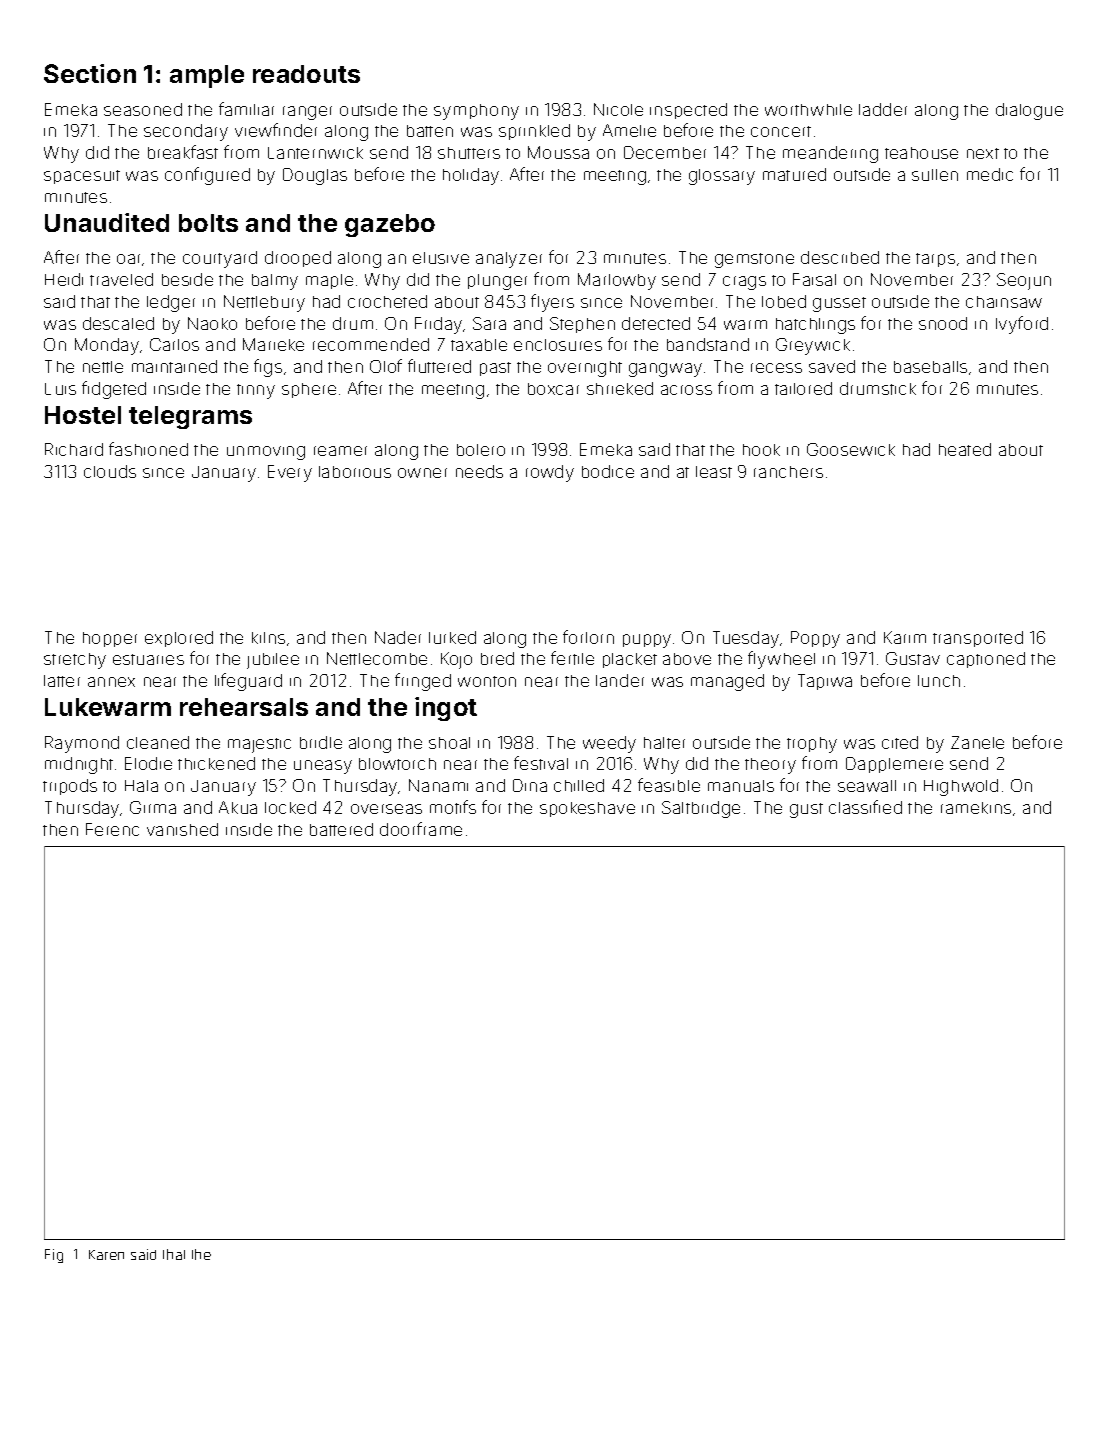 The image size is (1109, 1435). What do you see at coordinates (82, 744) in the page?
I see `Raymond` at bounding box center [82, 744].
